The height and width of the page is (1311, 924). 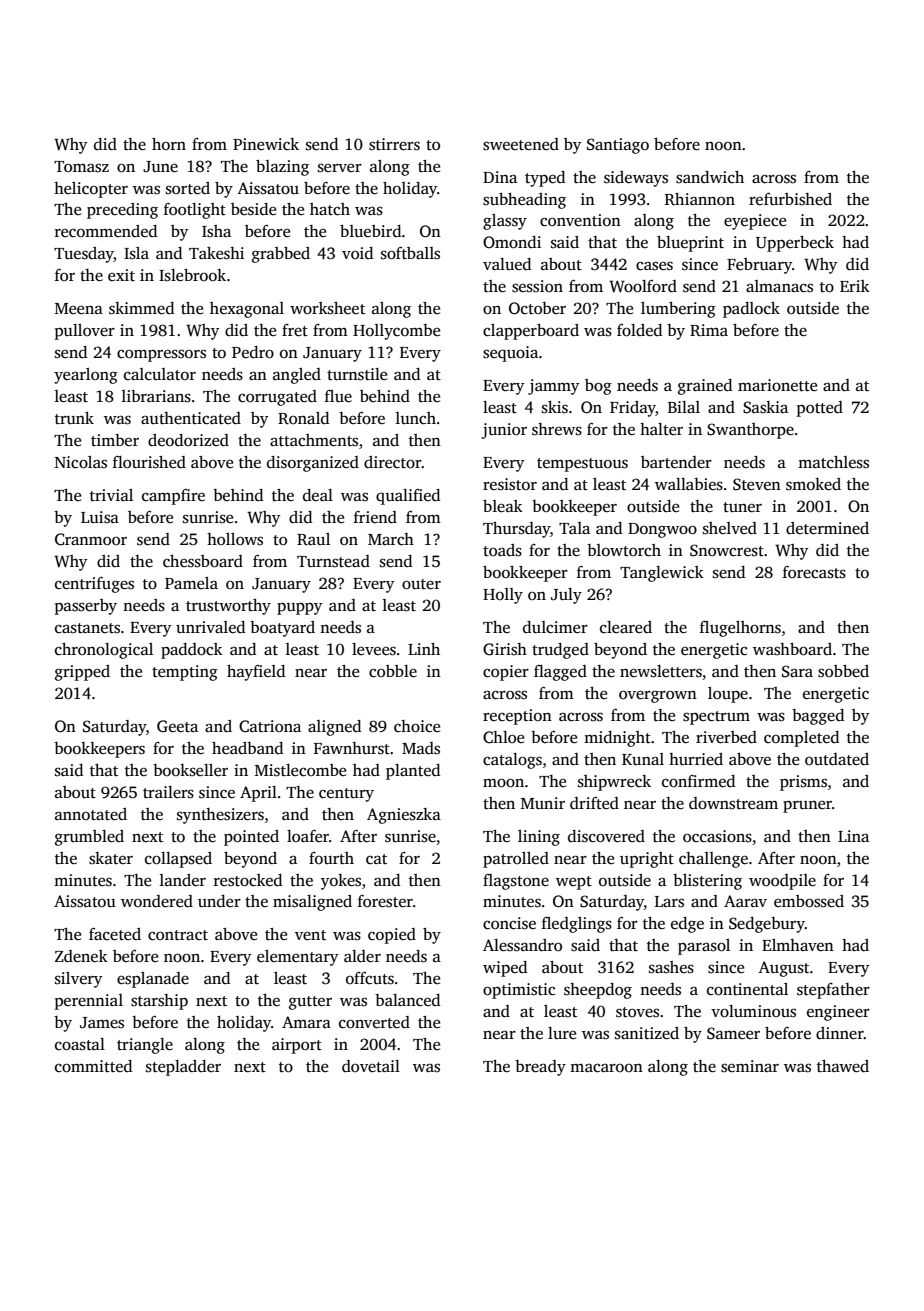 I want to click on Agnieszka, so click(x=404, y=816).
